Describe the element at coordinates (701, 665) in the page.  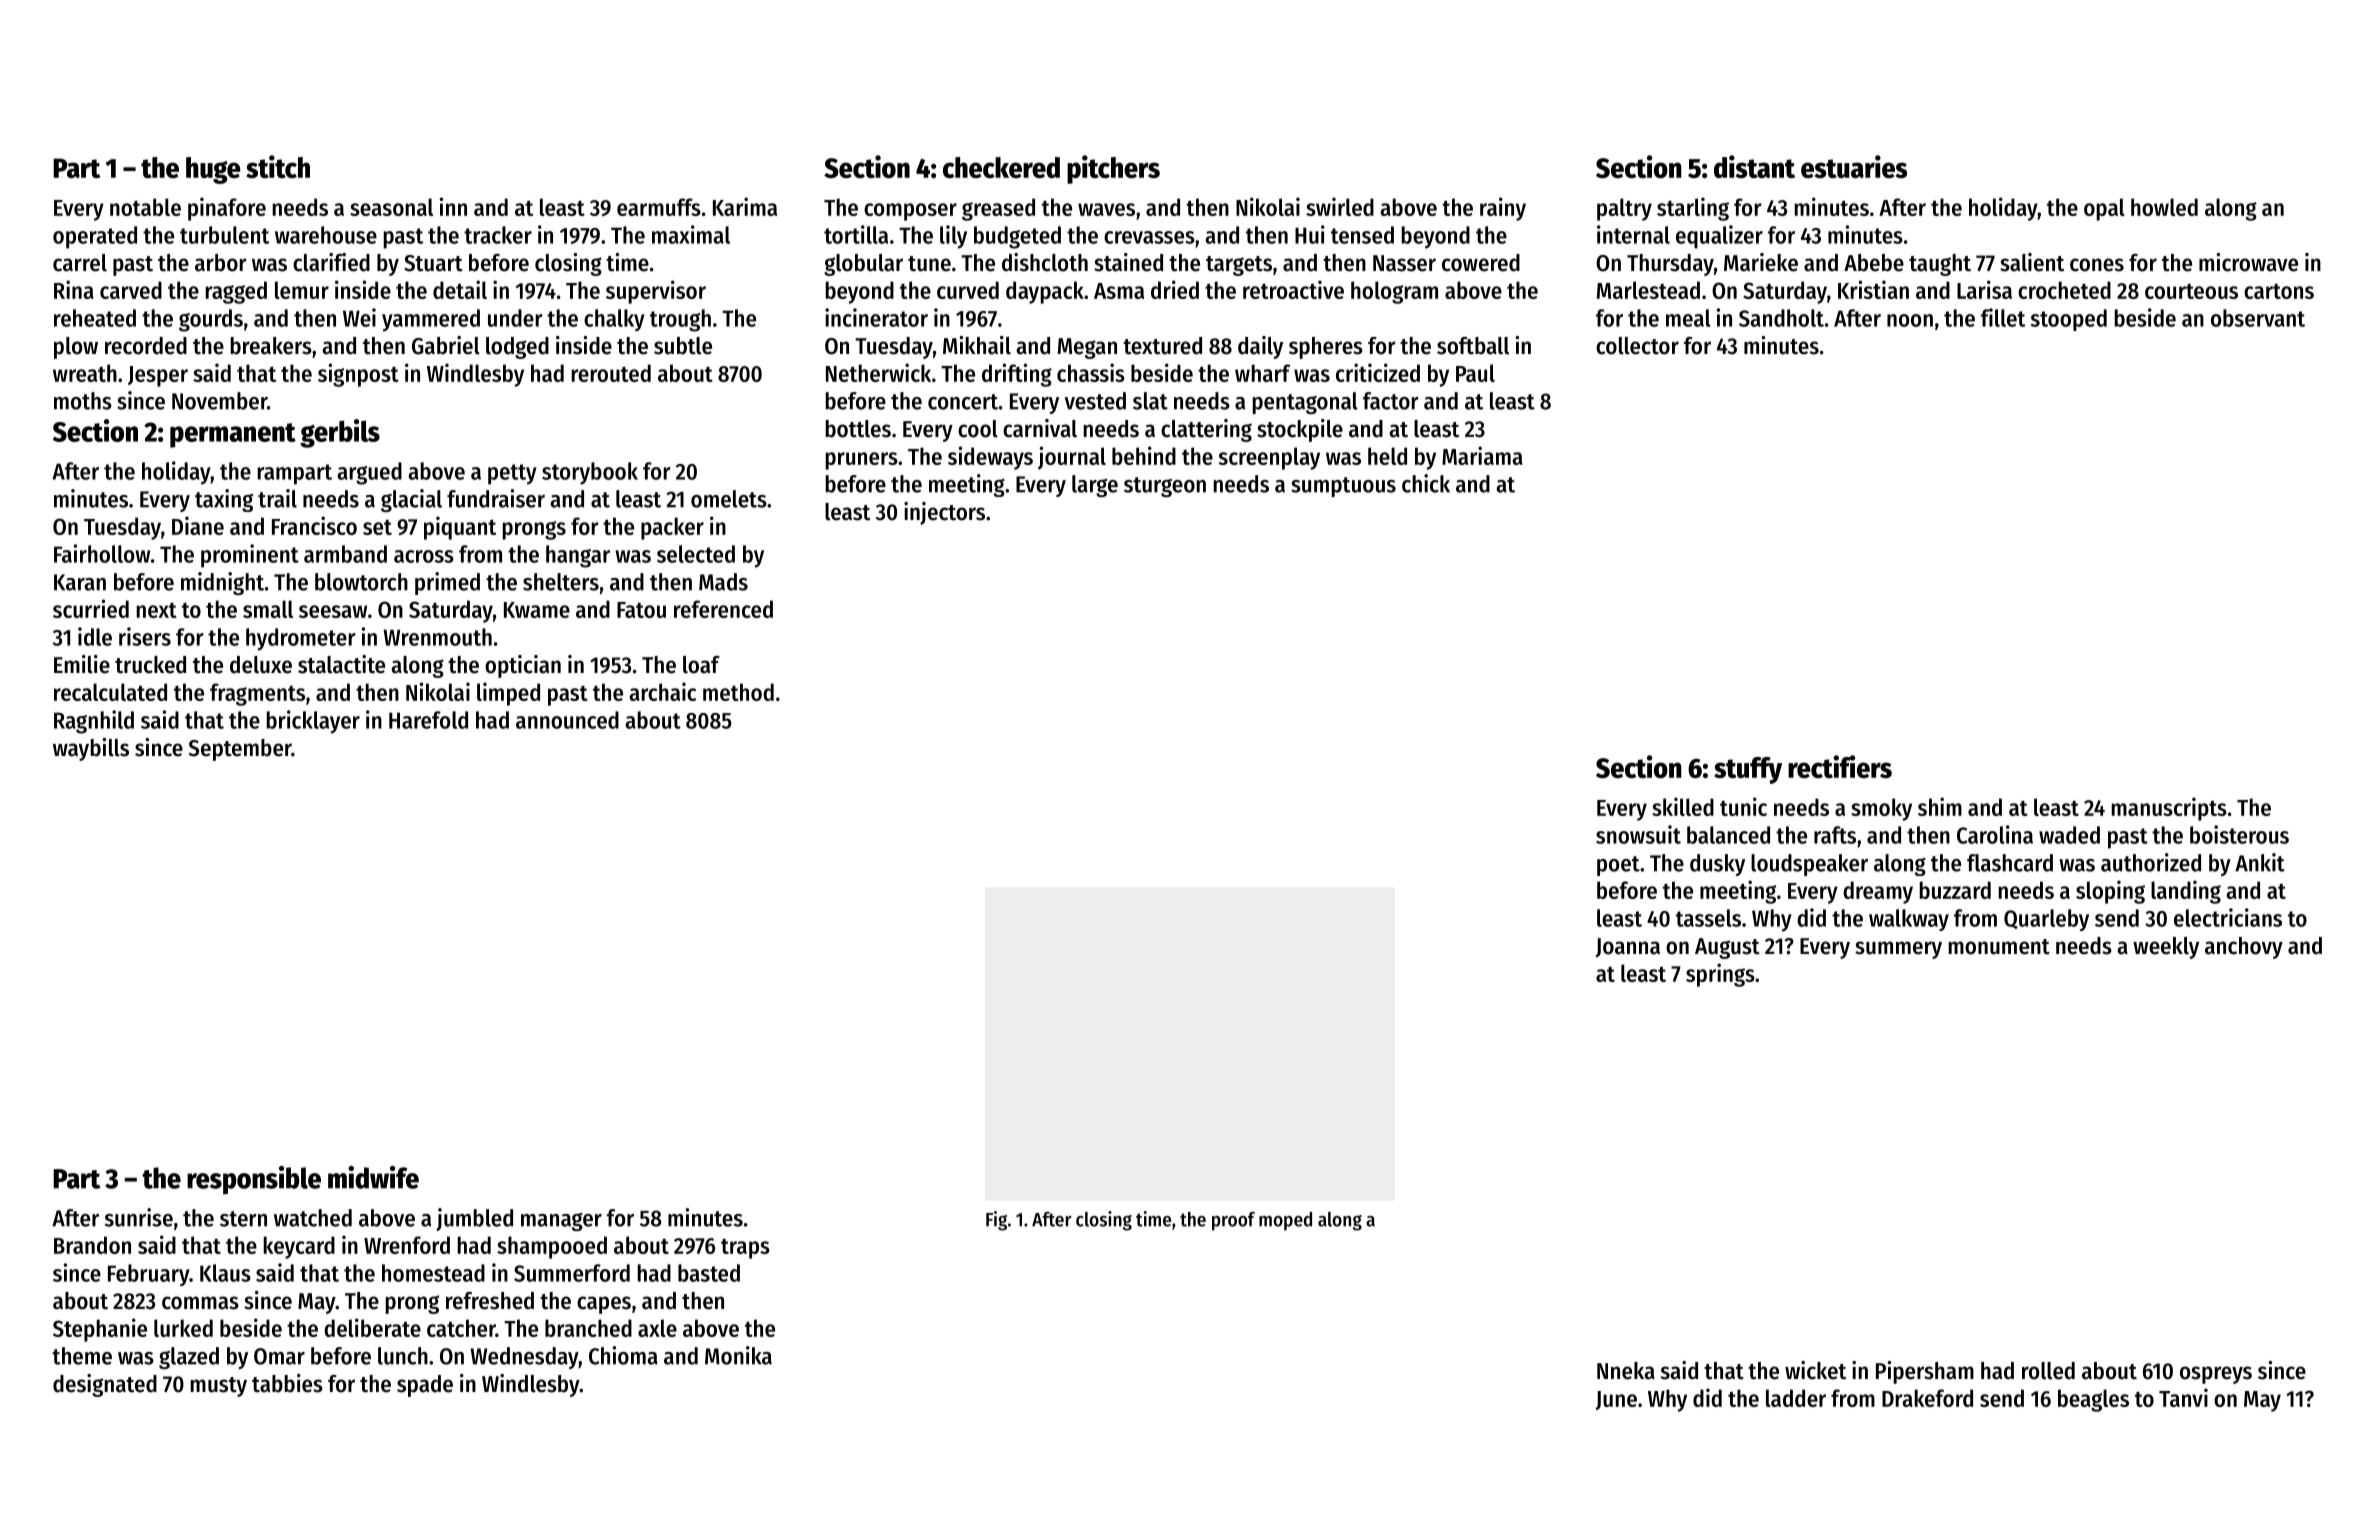
I see `loaf` at that location.
